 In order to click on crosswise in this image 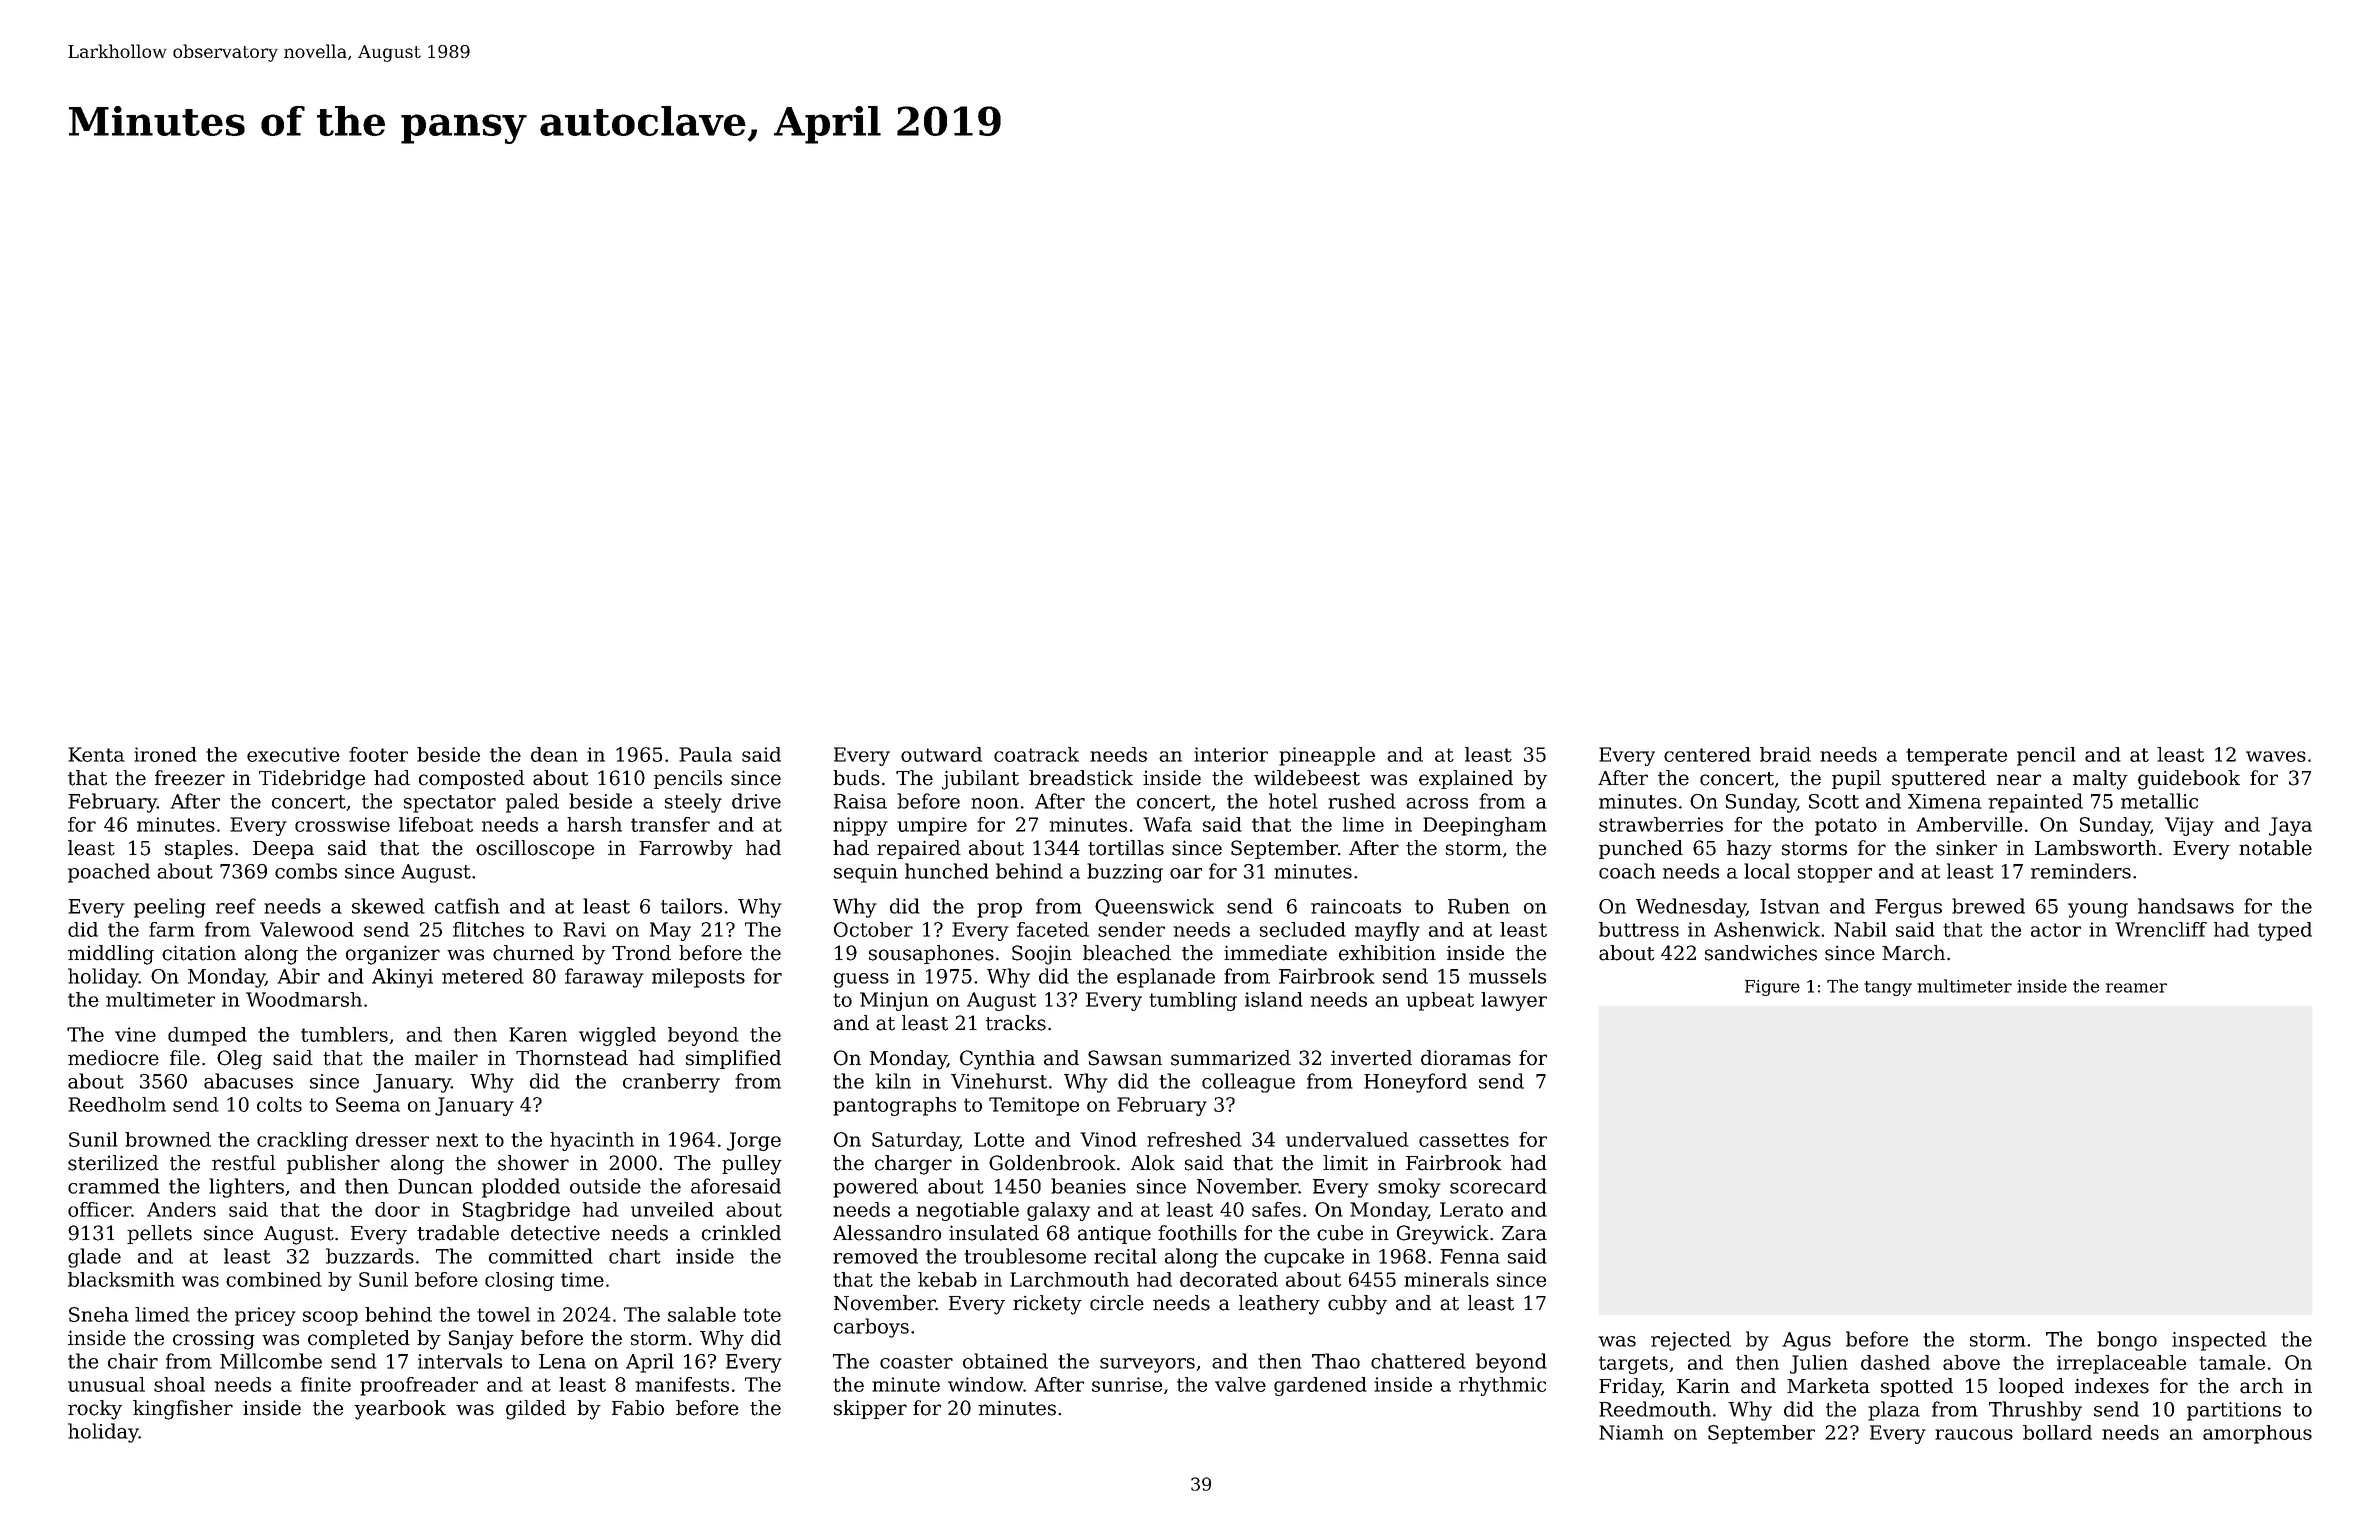, I will do `click(342, 824)`.
